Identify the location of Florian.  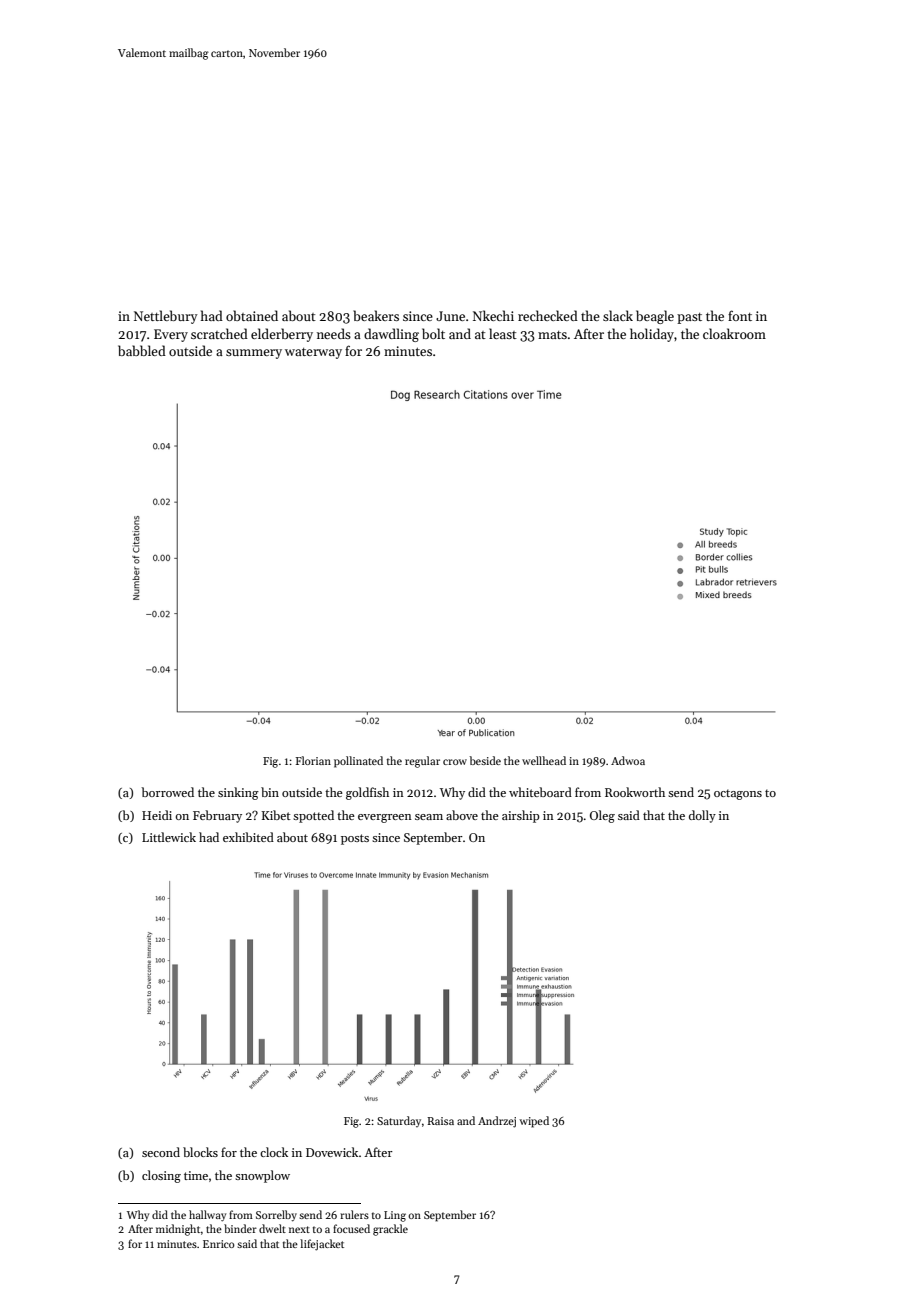
(313, 760).
